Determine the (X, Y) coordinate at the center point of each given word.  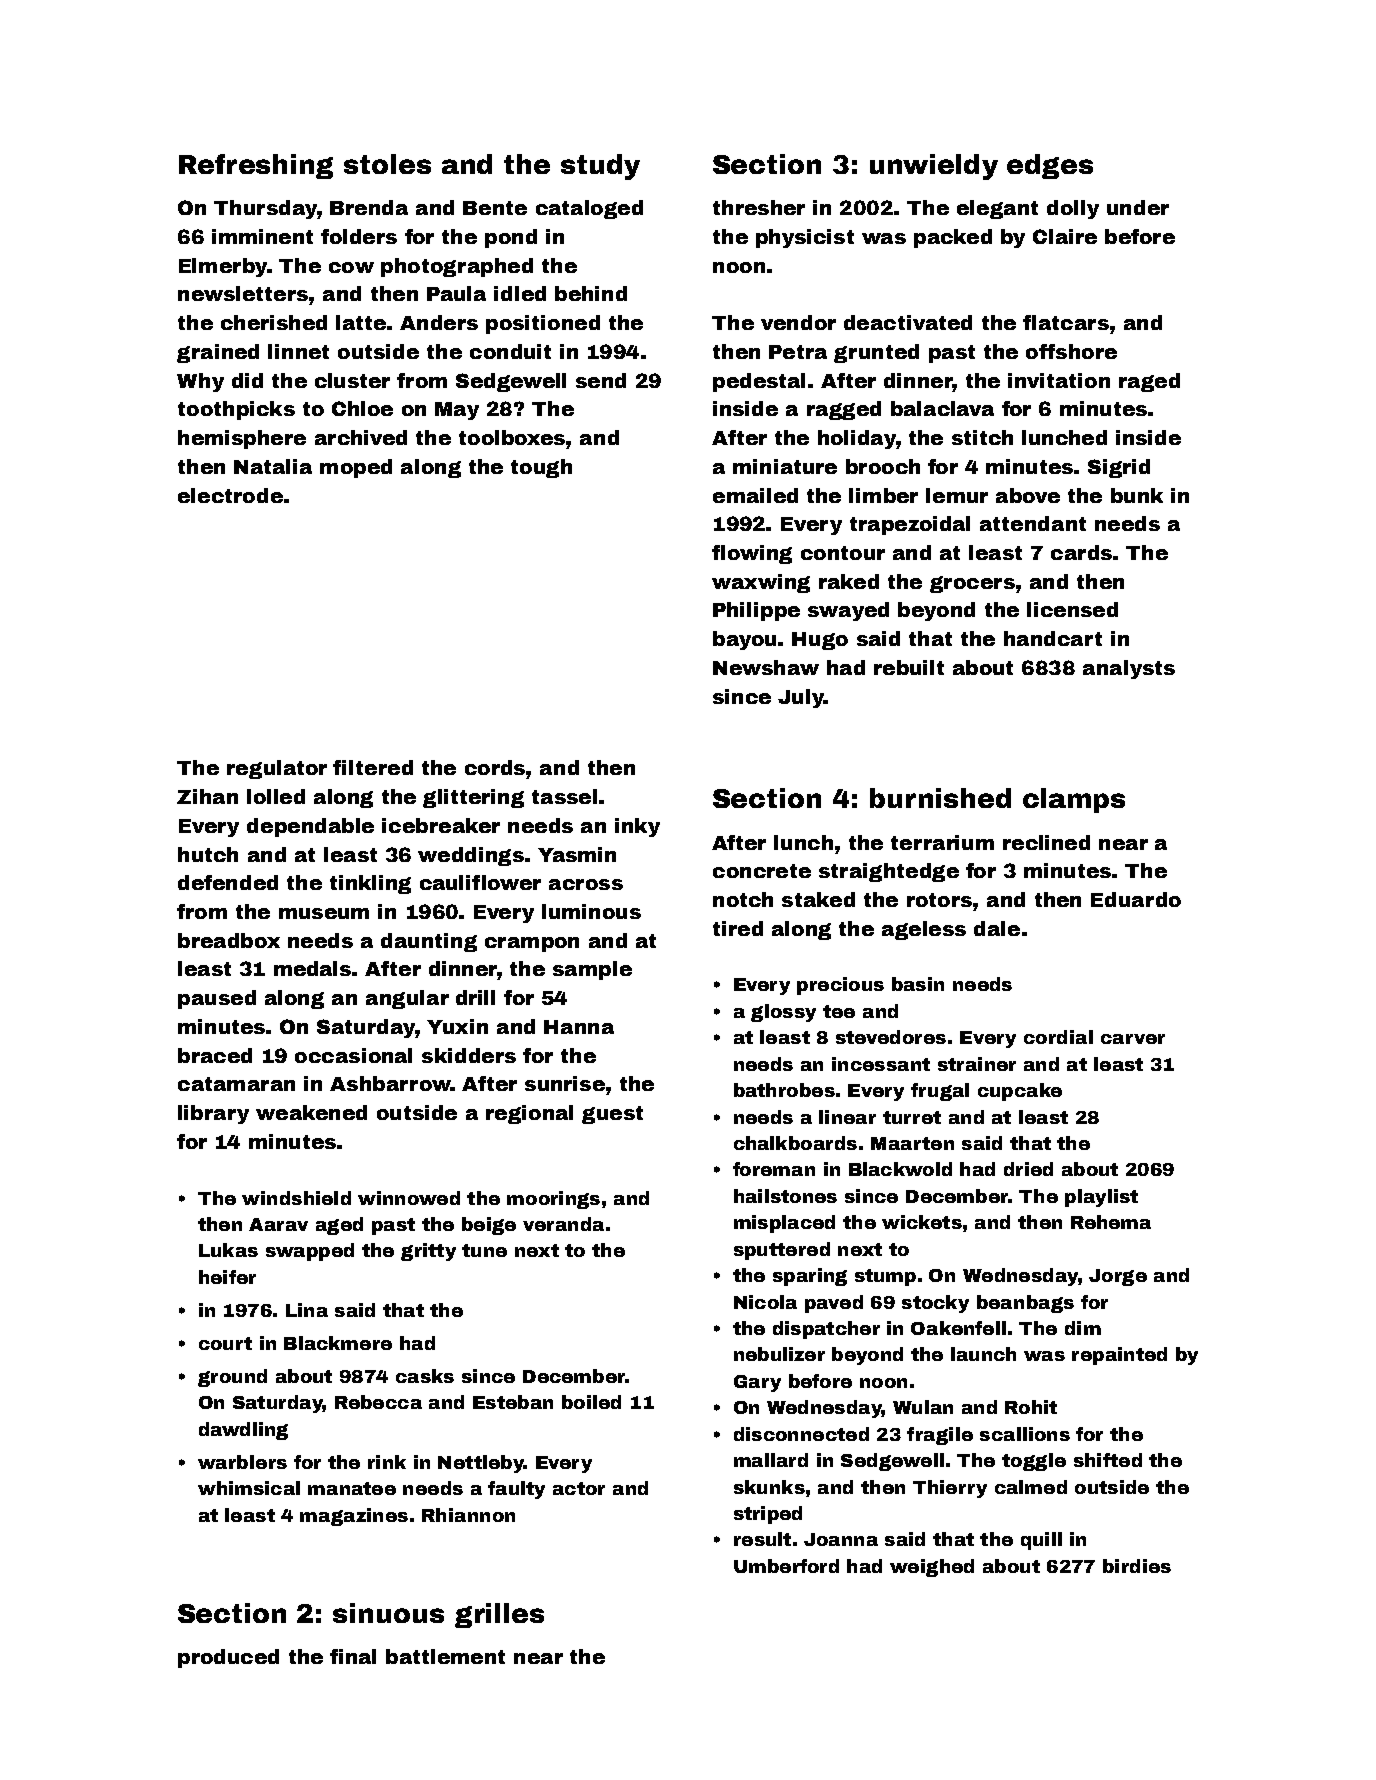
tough (541, 468)
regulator (277, 769)
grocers (972, 584)
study (600, 167)
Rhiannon (468, 1515)
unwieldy (934, 167)
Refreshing (256, 166)
